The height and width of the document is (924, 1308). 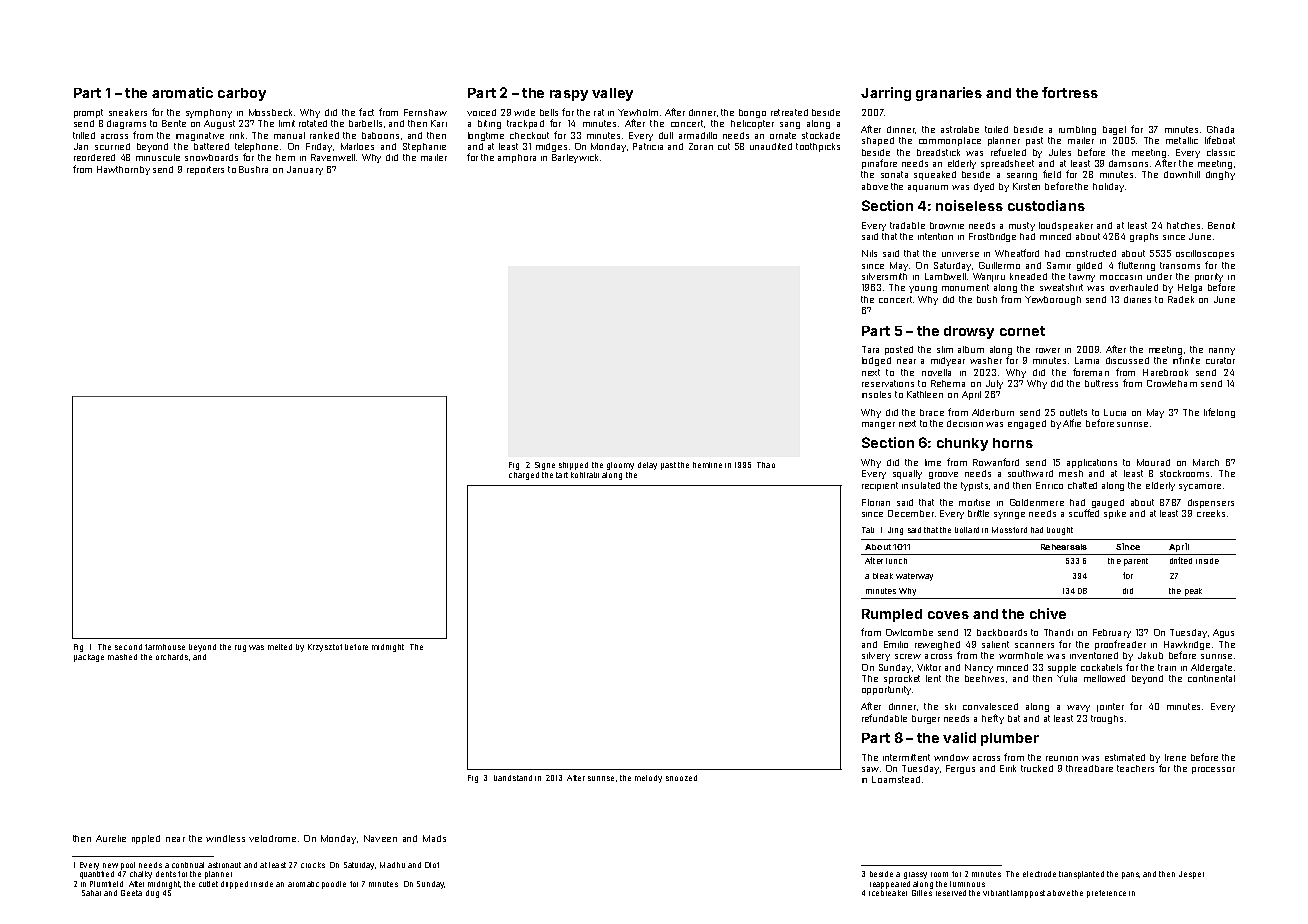 I want to click on Tab, so click(x=868, y=530).
